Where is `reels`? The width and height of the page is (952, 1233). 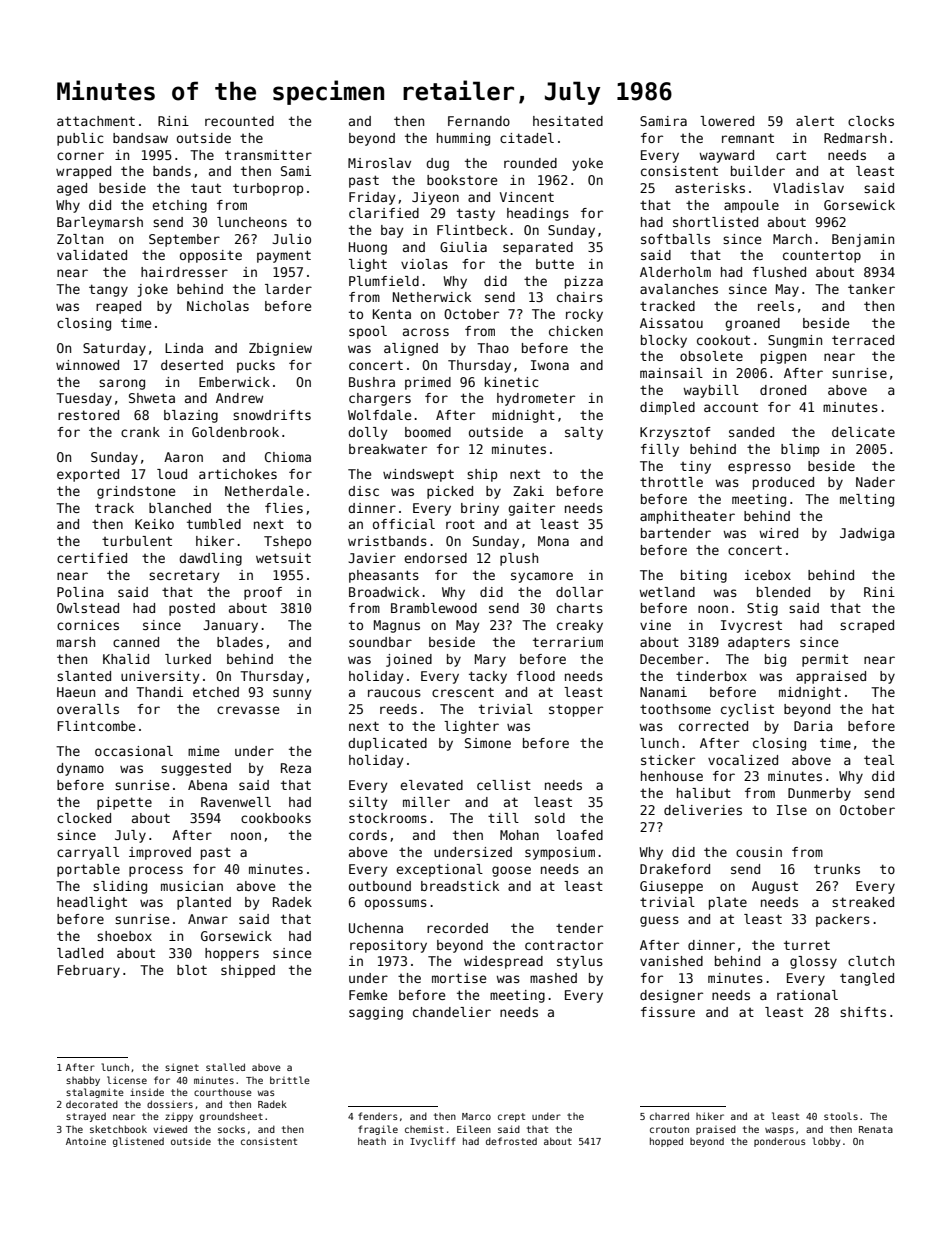
reels is located at coordinates (776, 306).
